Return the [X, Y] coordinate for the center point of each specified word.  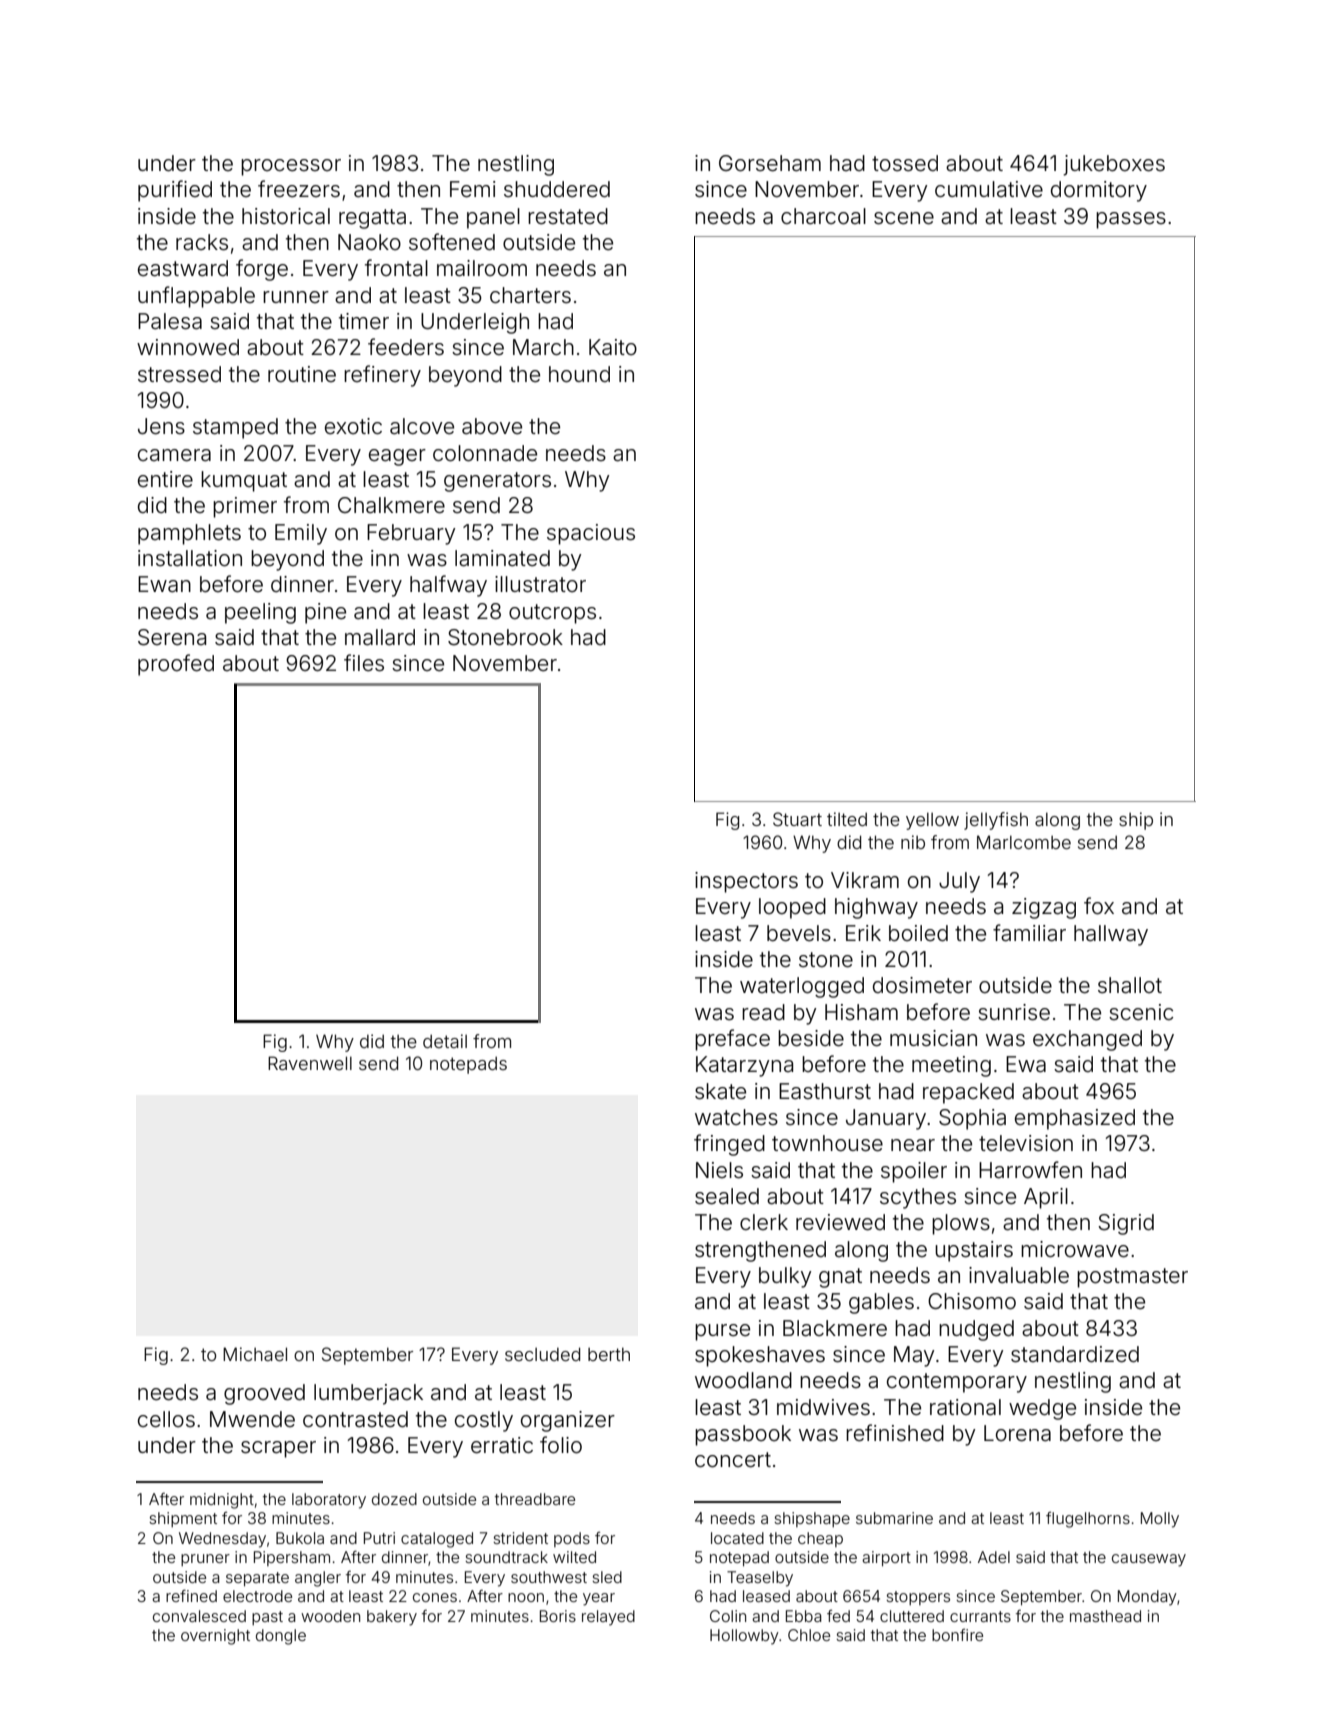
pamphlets [189, 534]
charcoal [823, 216]
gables [881, 1303]
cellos [166, 1419]
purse [722, 1332]
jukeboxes [1114, 165]
